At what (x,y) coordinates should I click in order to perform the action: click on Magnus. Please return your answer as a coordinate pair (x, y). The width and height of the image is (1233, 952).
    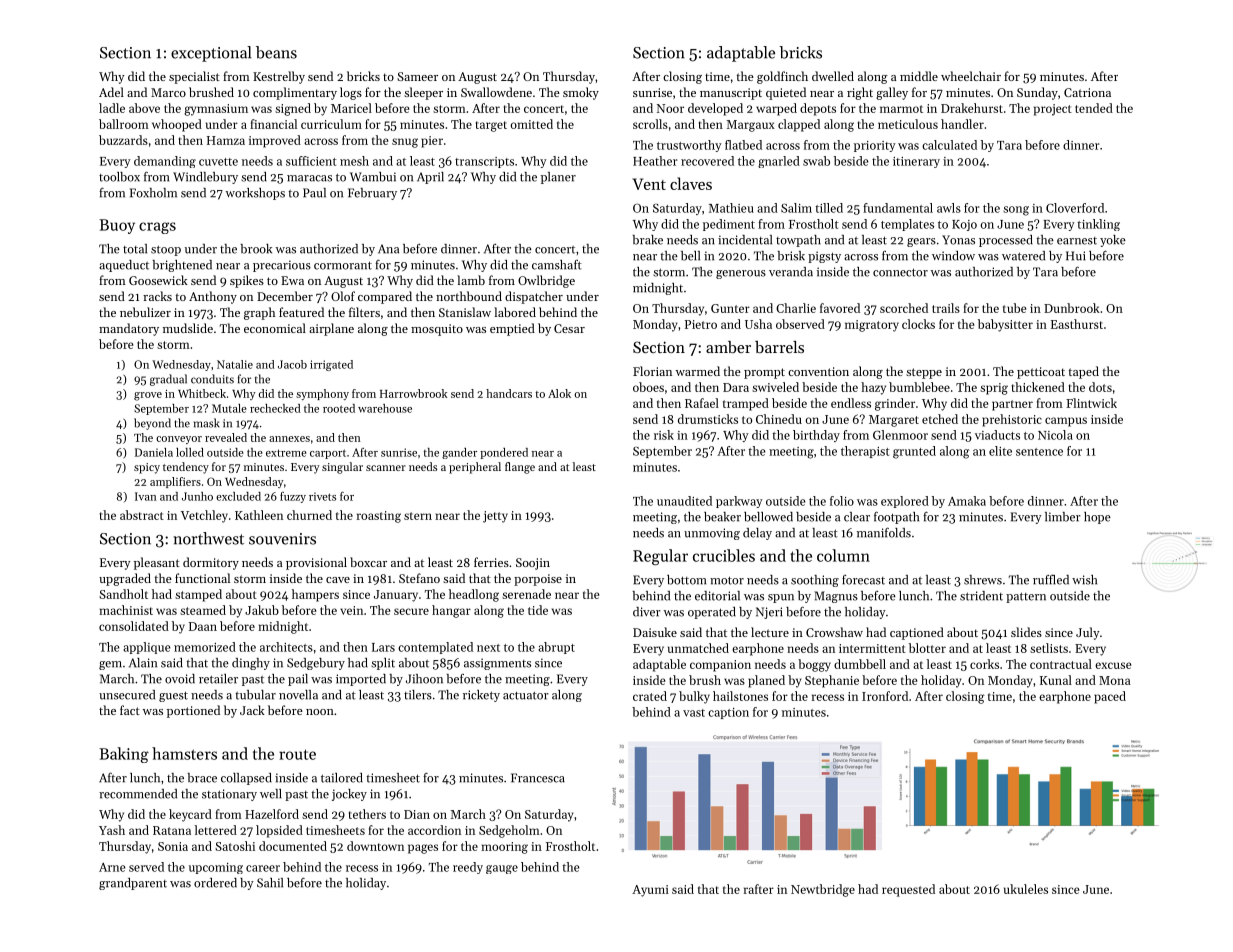
    Looking at the image, I should click on (836, 597).
